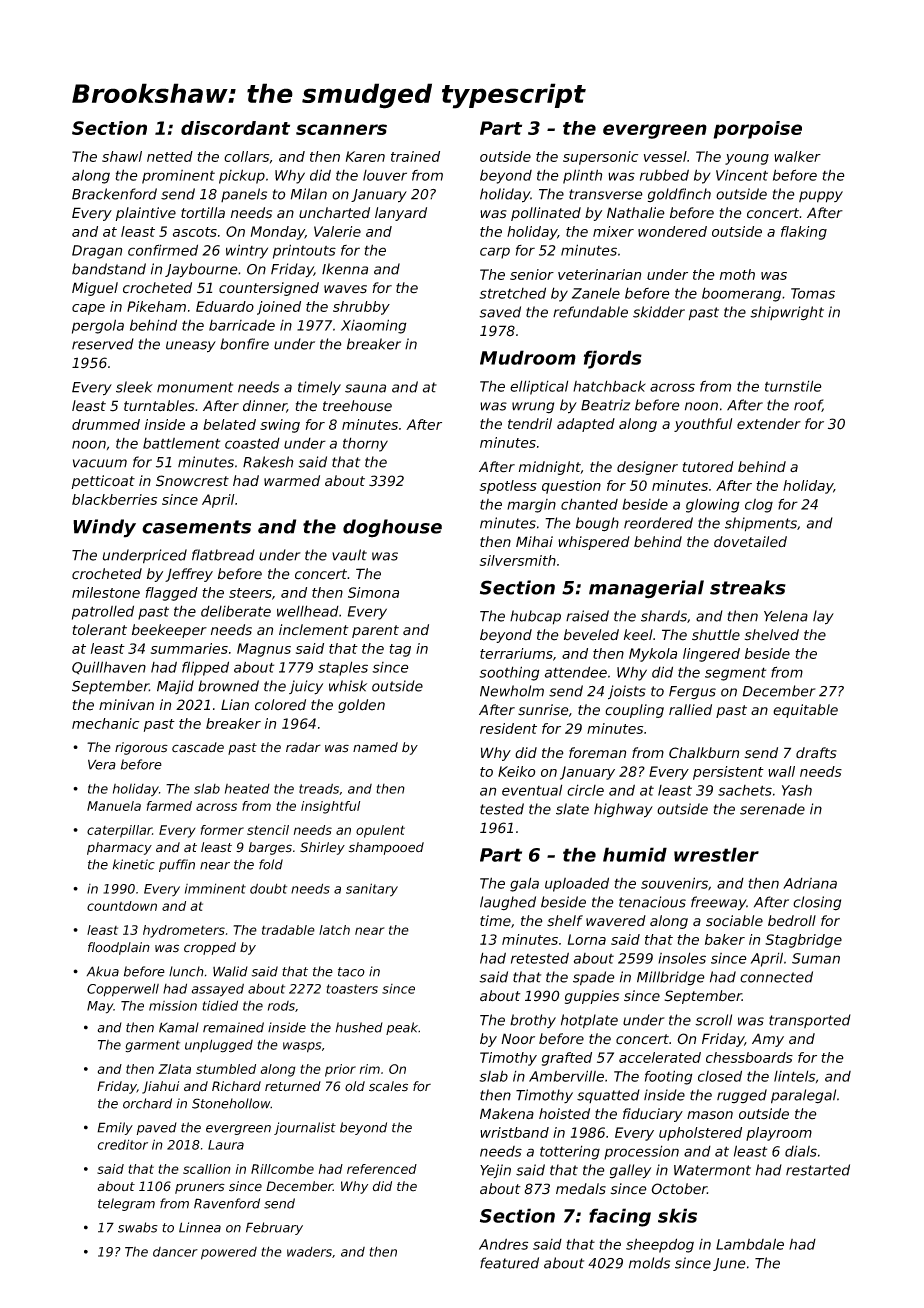 The image size is (924, 1308). I want to click on supersonic, so click(600, 158).
